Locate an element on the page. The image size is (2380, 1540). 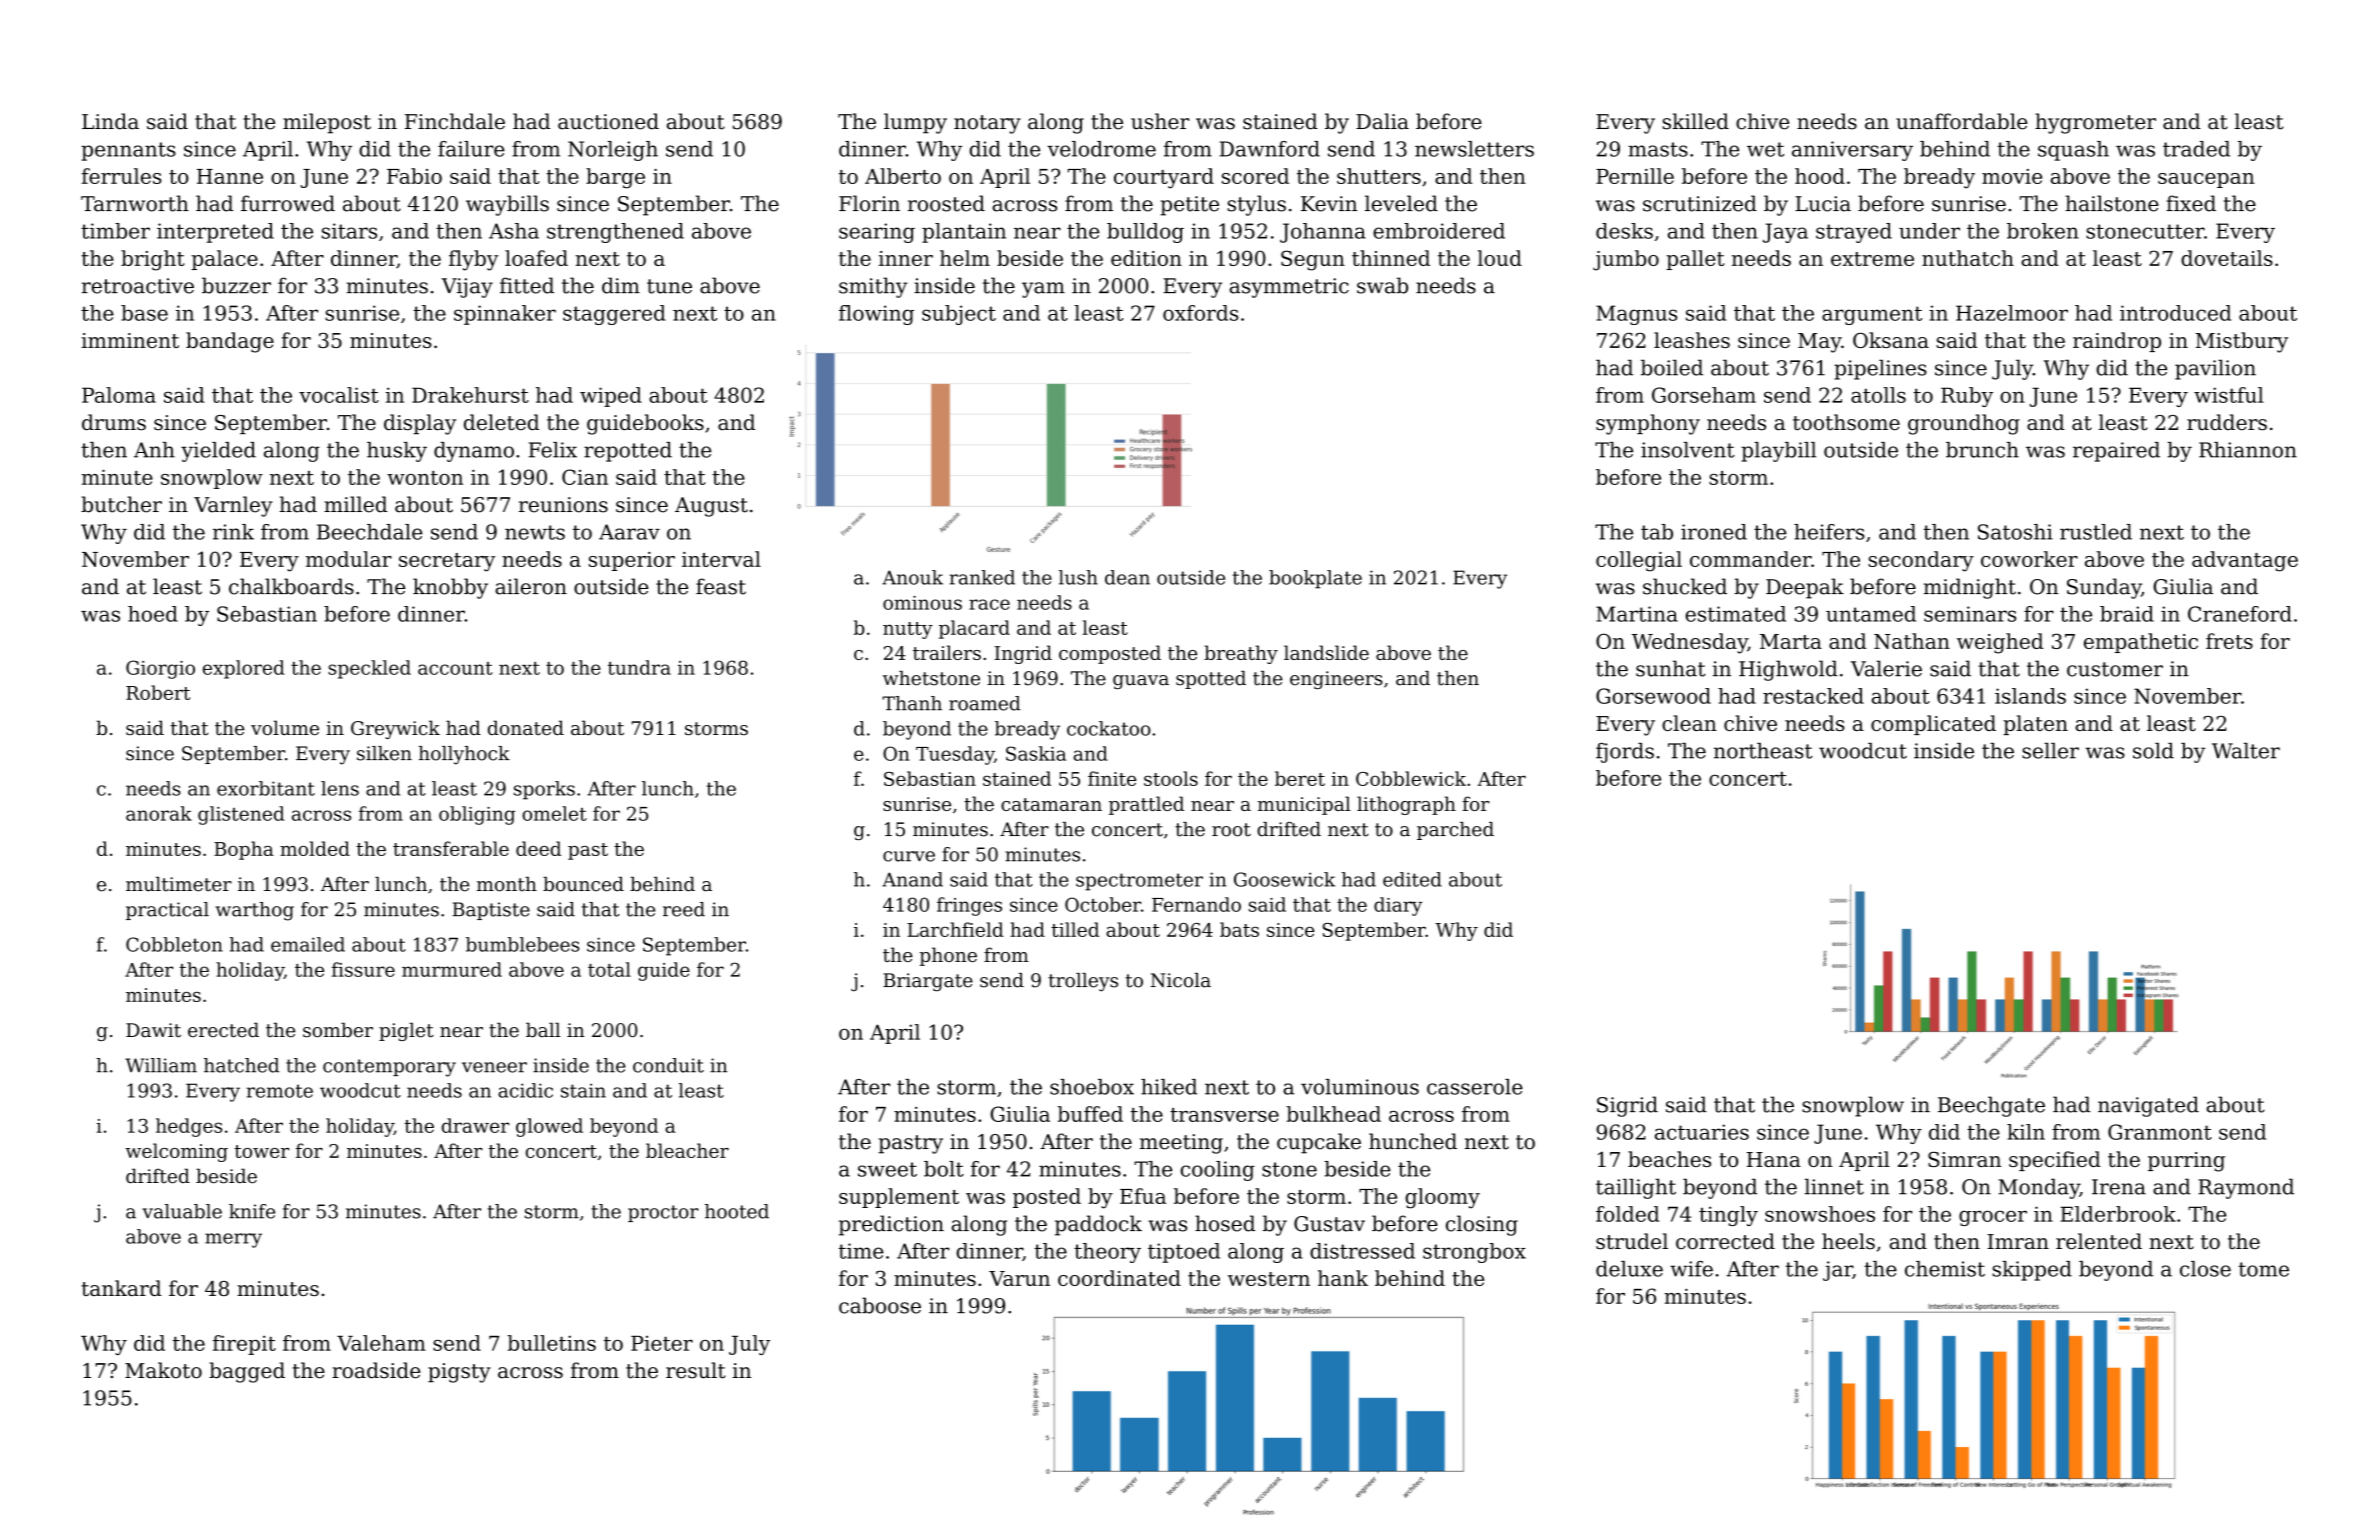
close is located at coordinates (2205, 1269).
